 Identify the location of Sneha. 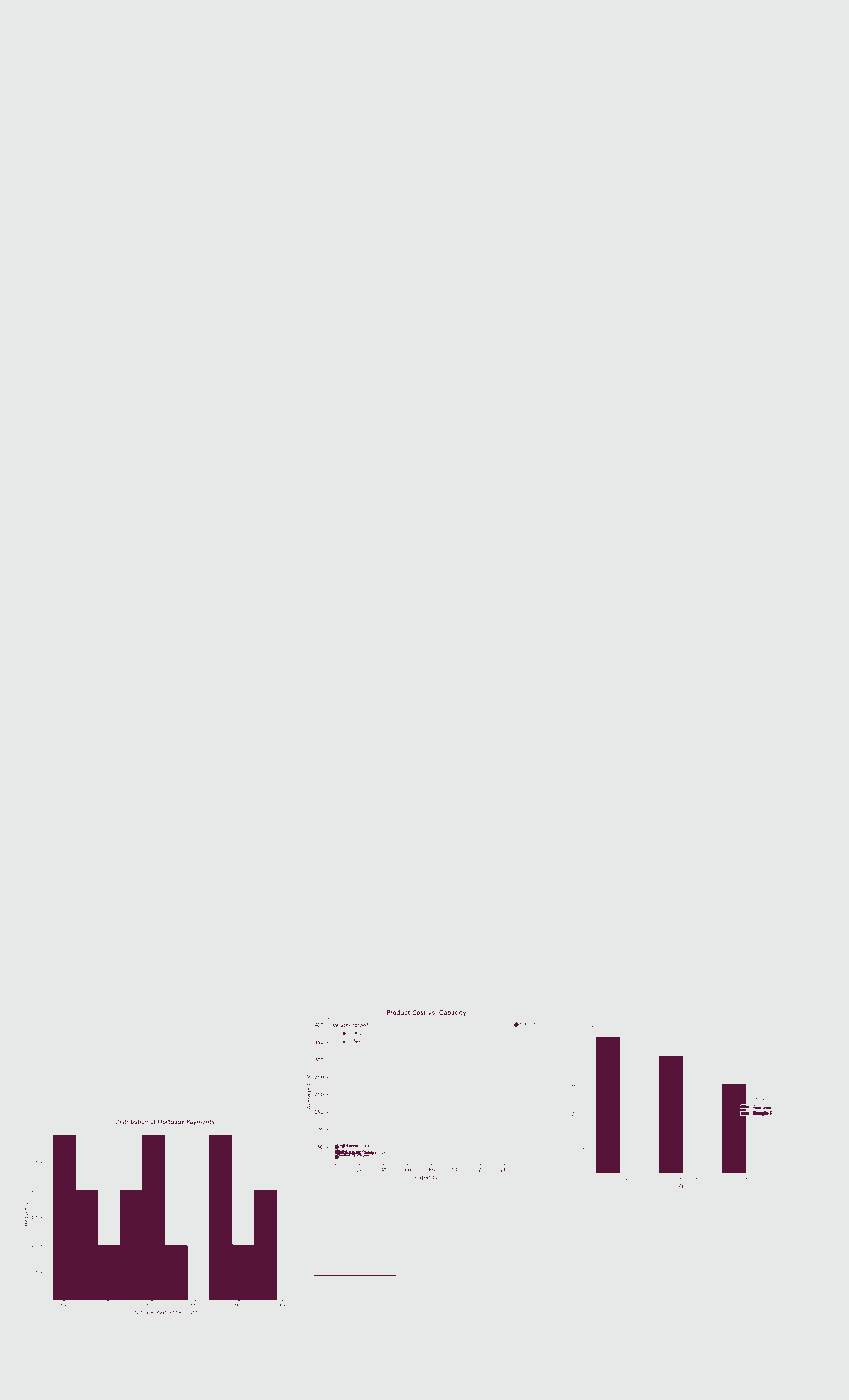
(667, 180).
